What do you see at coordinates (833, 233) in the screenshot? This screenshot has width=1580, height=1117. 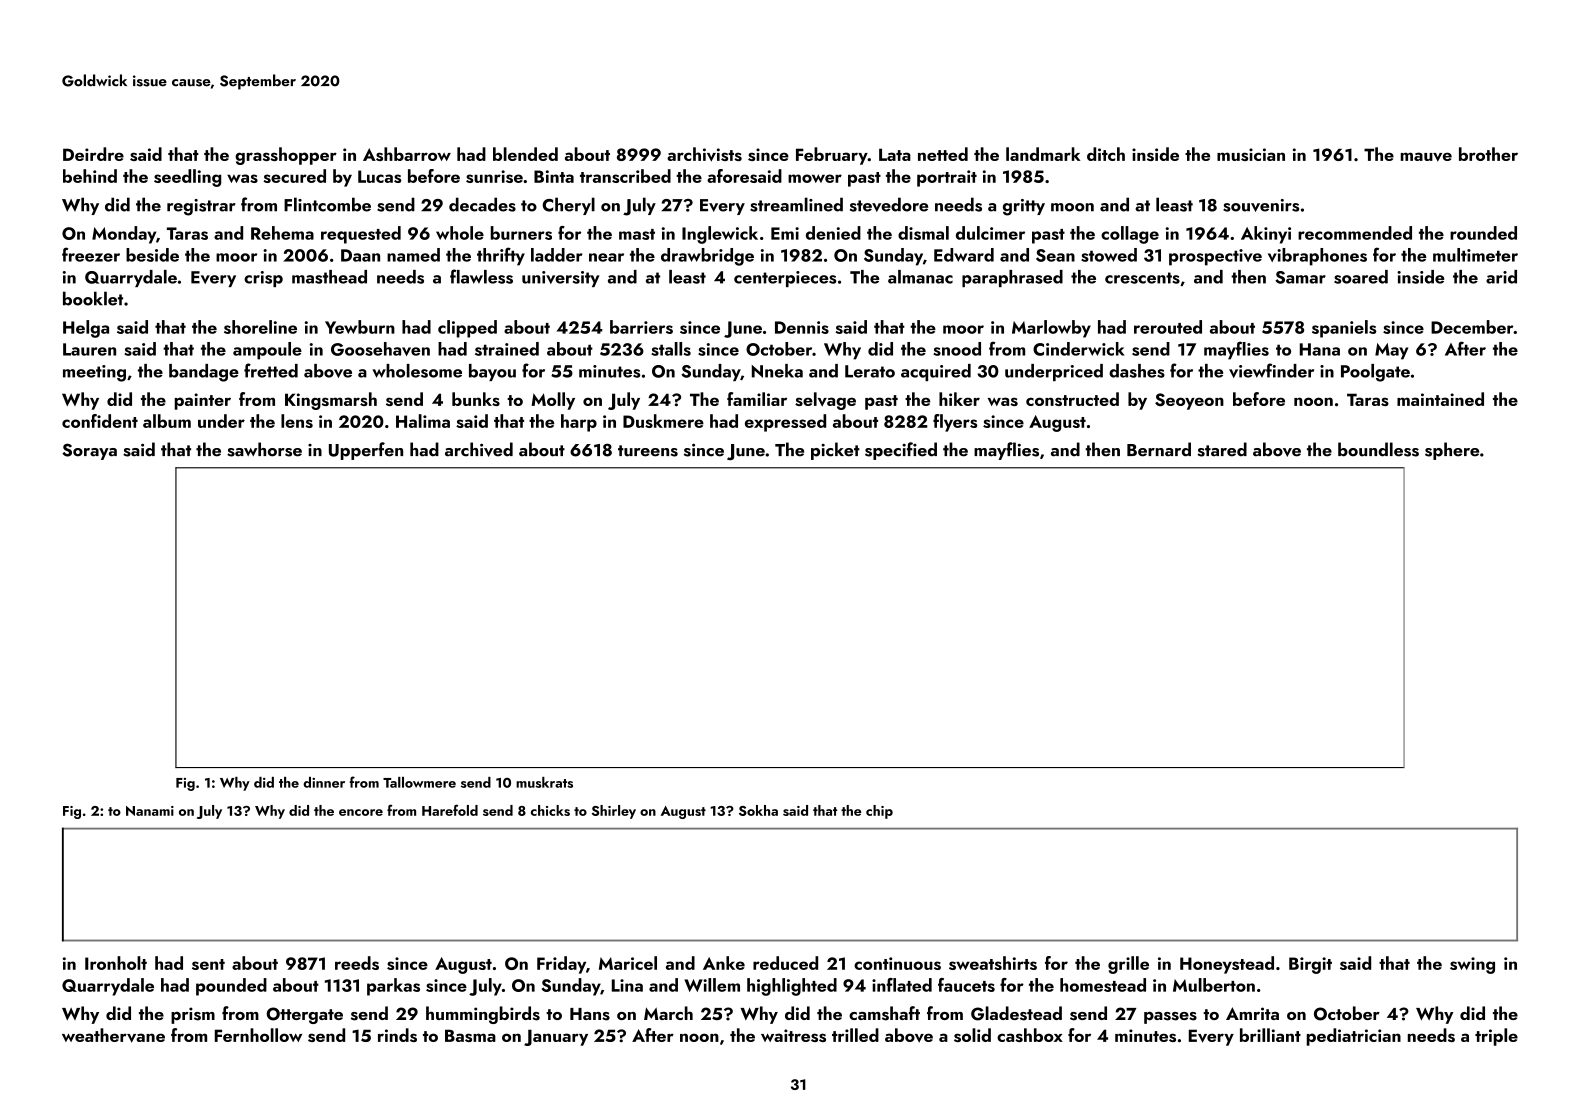 I see `denied` at bounding box center [833, 233].
